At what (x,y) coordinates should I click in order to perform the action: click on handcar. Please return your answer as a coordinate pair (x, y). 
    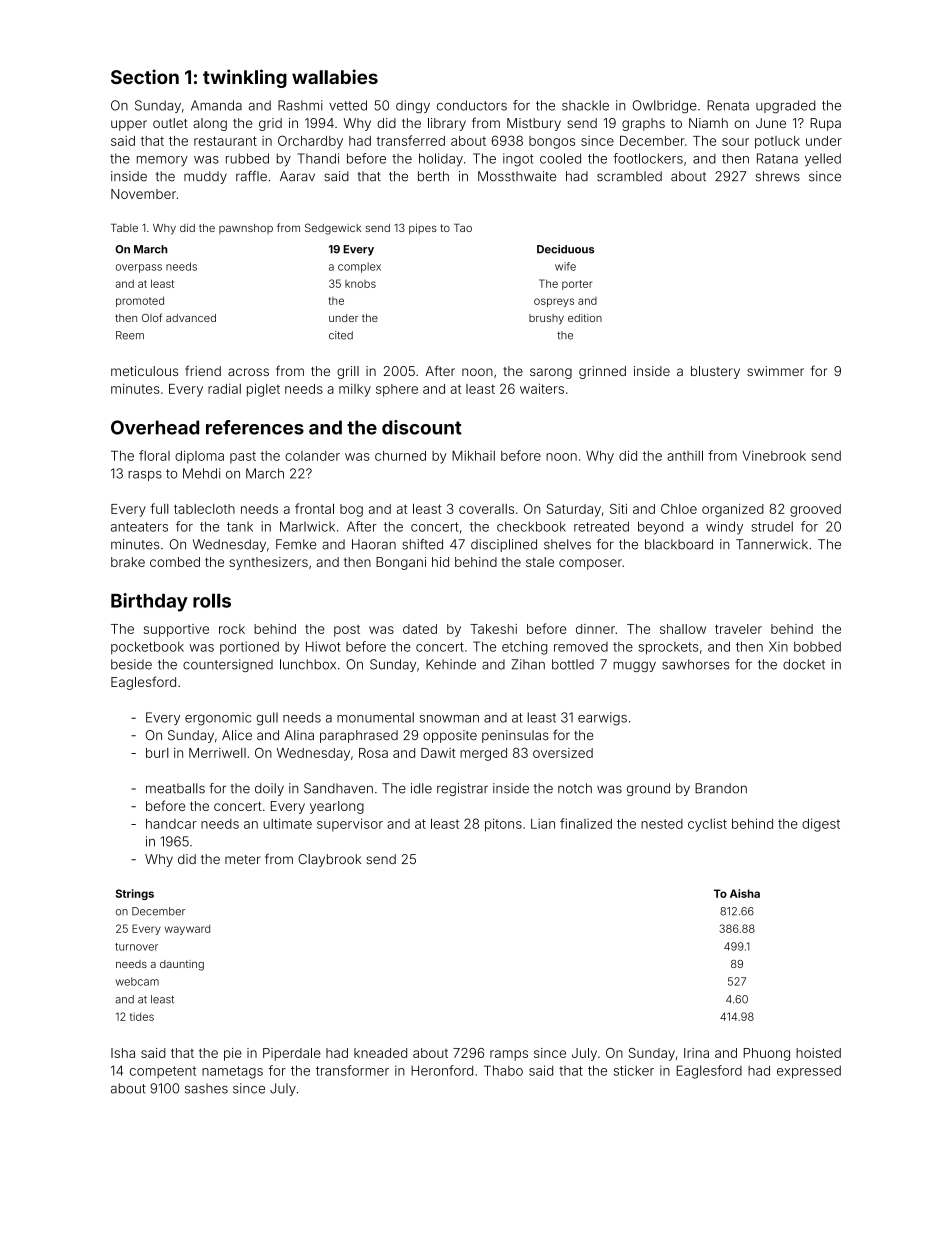
    Looking at the image, I should click on (171, 824).
